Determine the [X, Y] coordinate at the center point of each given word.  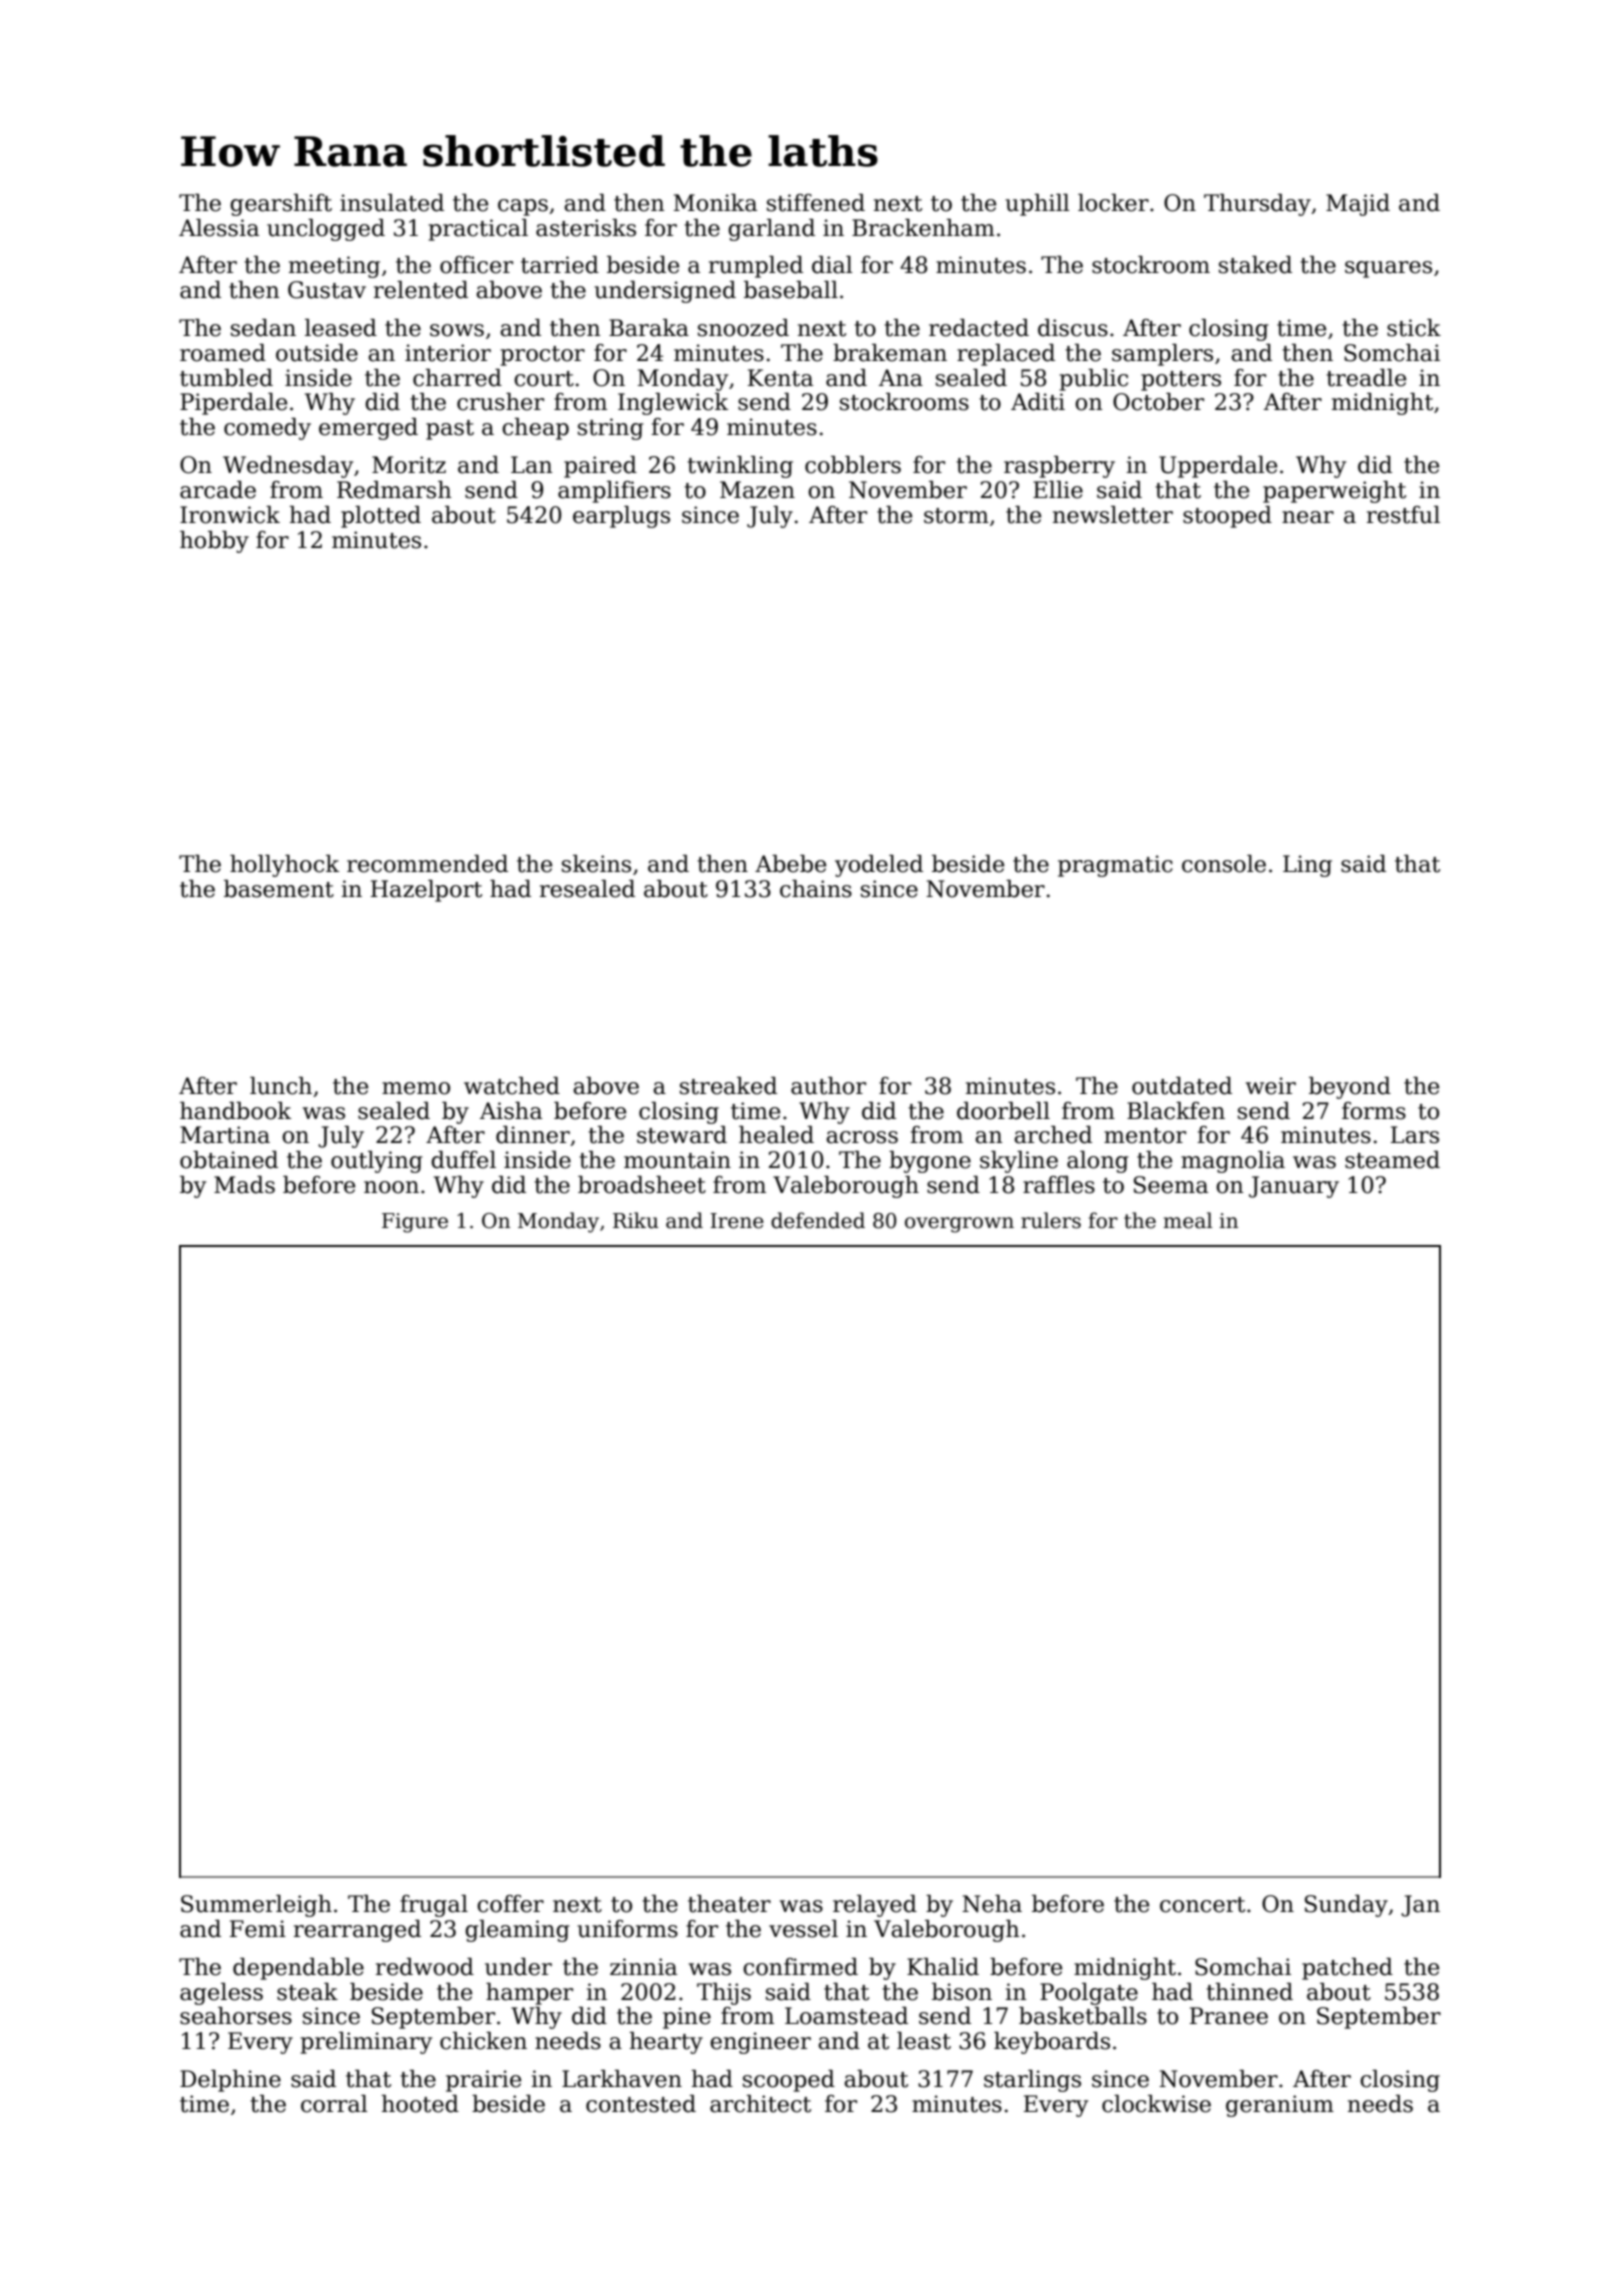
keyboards [1052, 2043]
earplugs [621, 517]
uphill [1037, 205]
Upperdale [1218, 467]
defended [818, 1220]
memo [416, 1088]
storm [956, 516]
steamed [1392, 1160]
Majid [1358, 205]
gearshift [281, 205]
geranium [1280, 2106]
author [828, 1086]
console [1224, 864]
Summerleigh [256, 1906]
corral [334, 2104]
